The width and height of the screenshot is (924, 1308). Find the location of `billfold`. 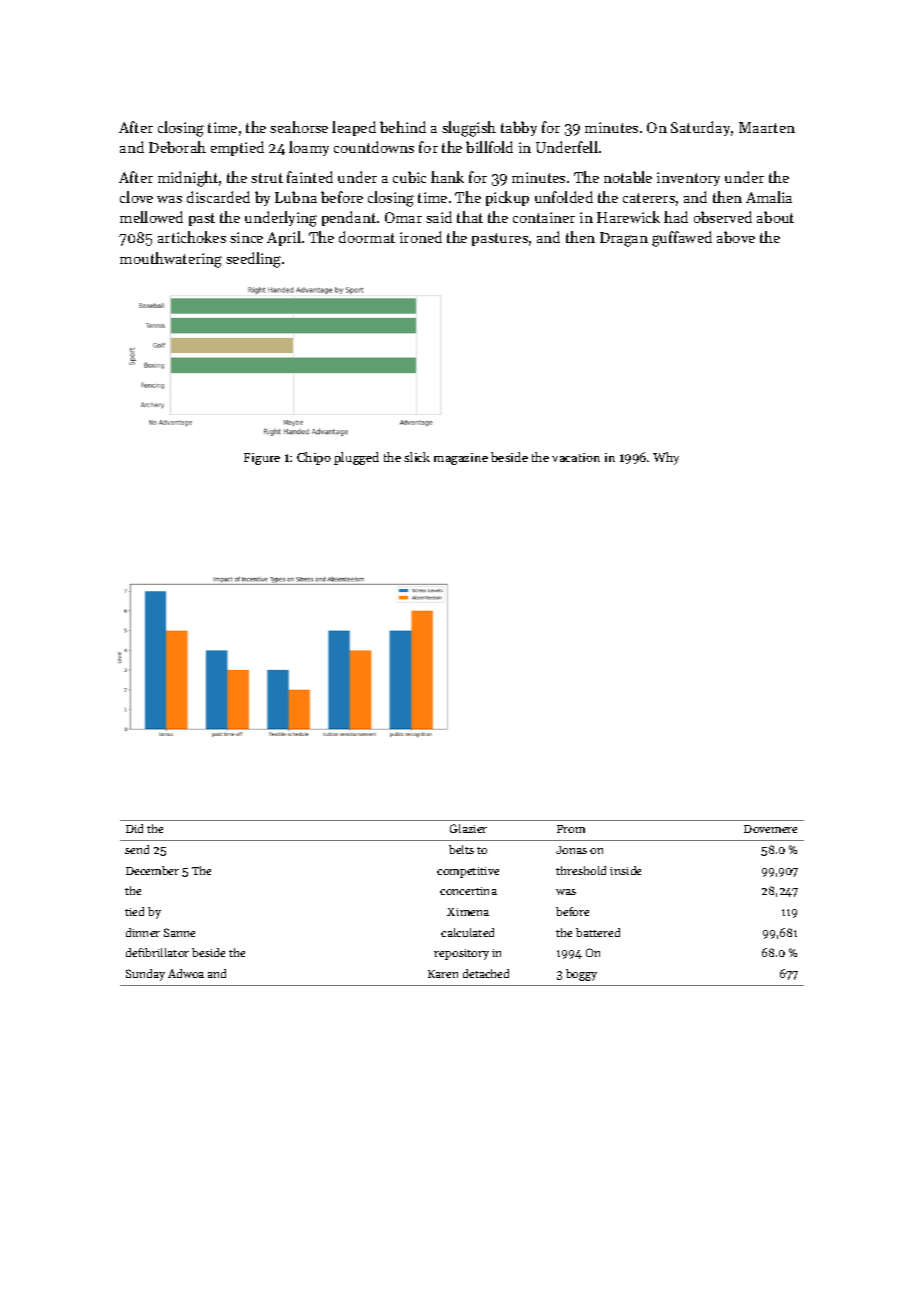

billfold is located at coordinates (489, 147).
